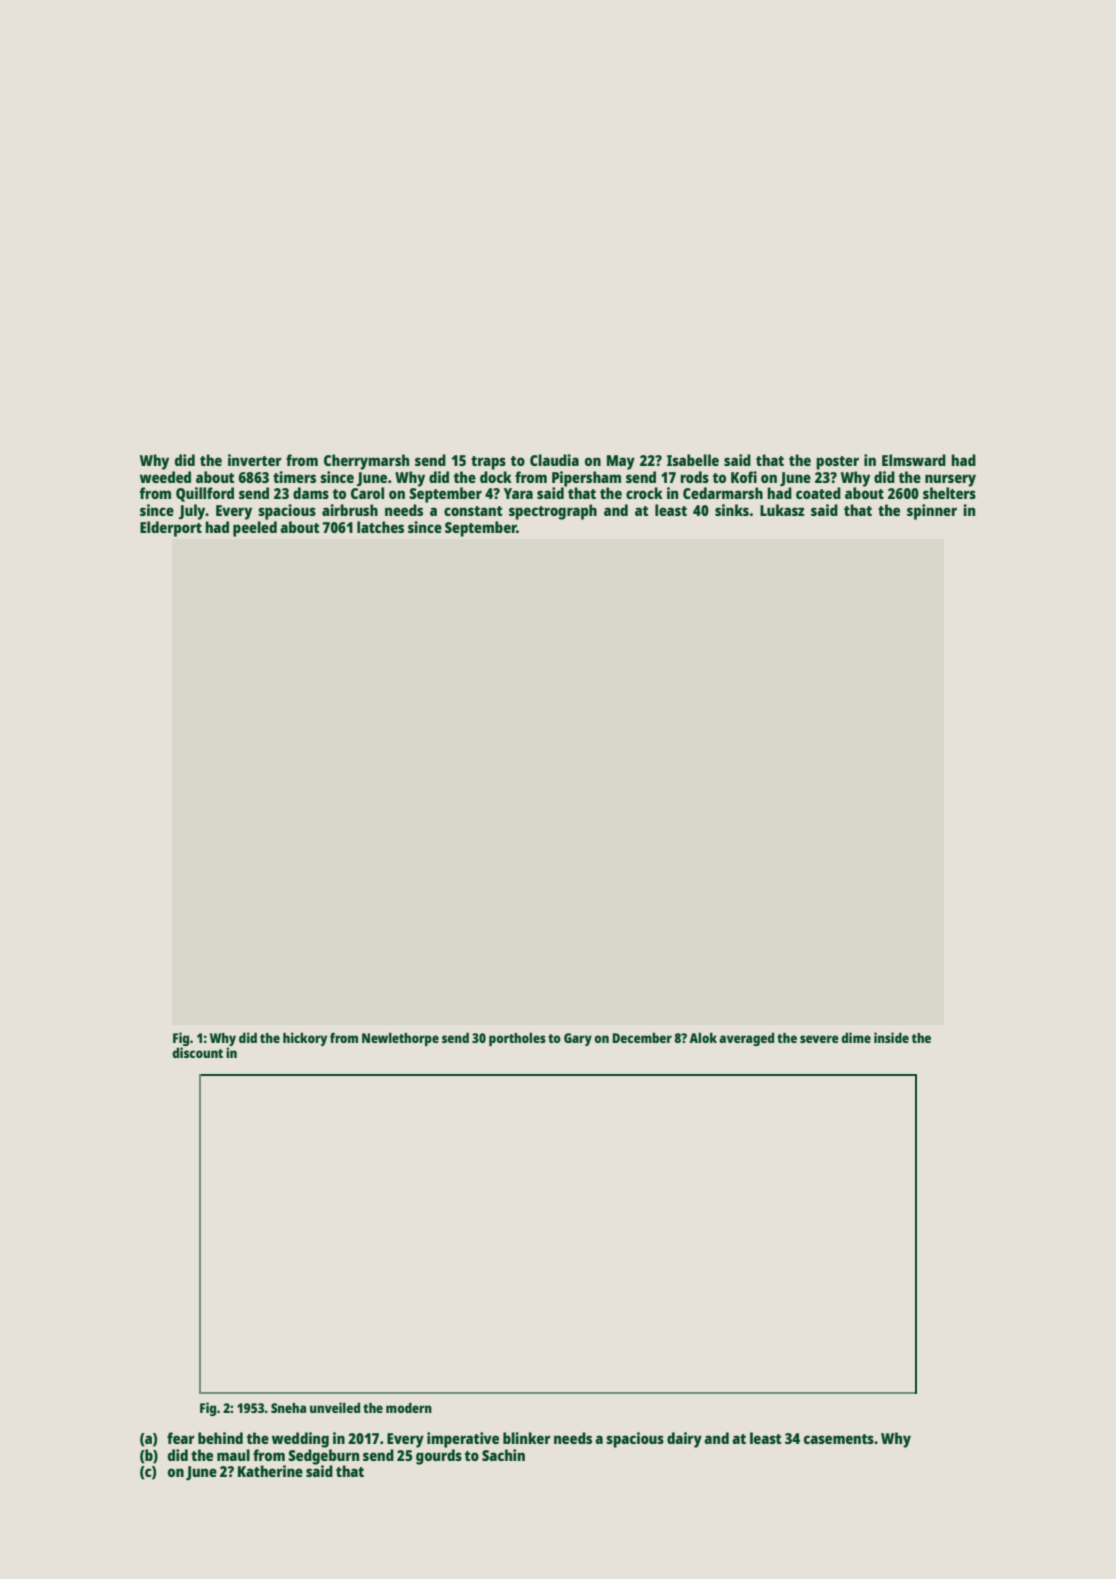 The image size is (1116, 1579). Describe the element at coordinates (932, 512) in the image. I see `spinner` at that location.
